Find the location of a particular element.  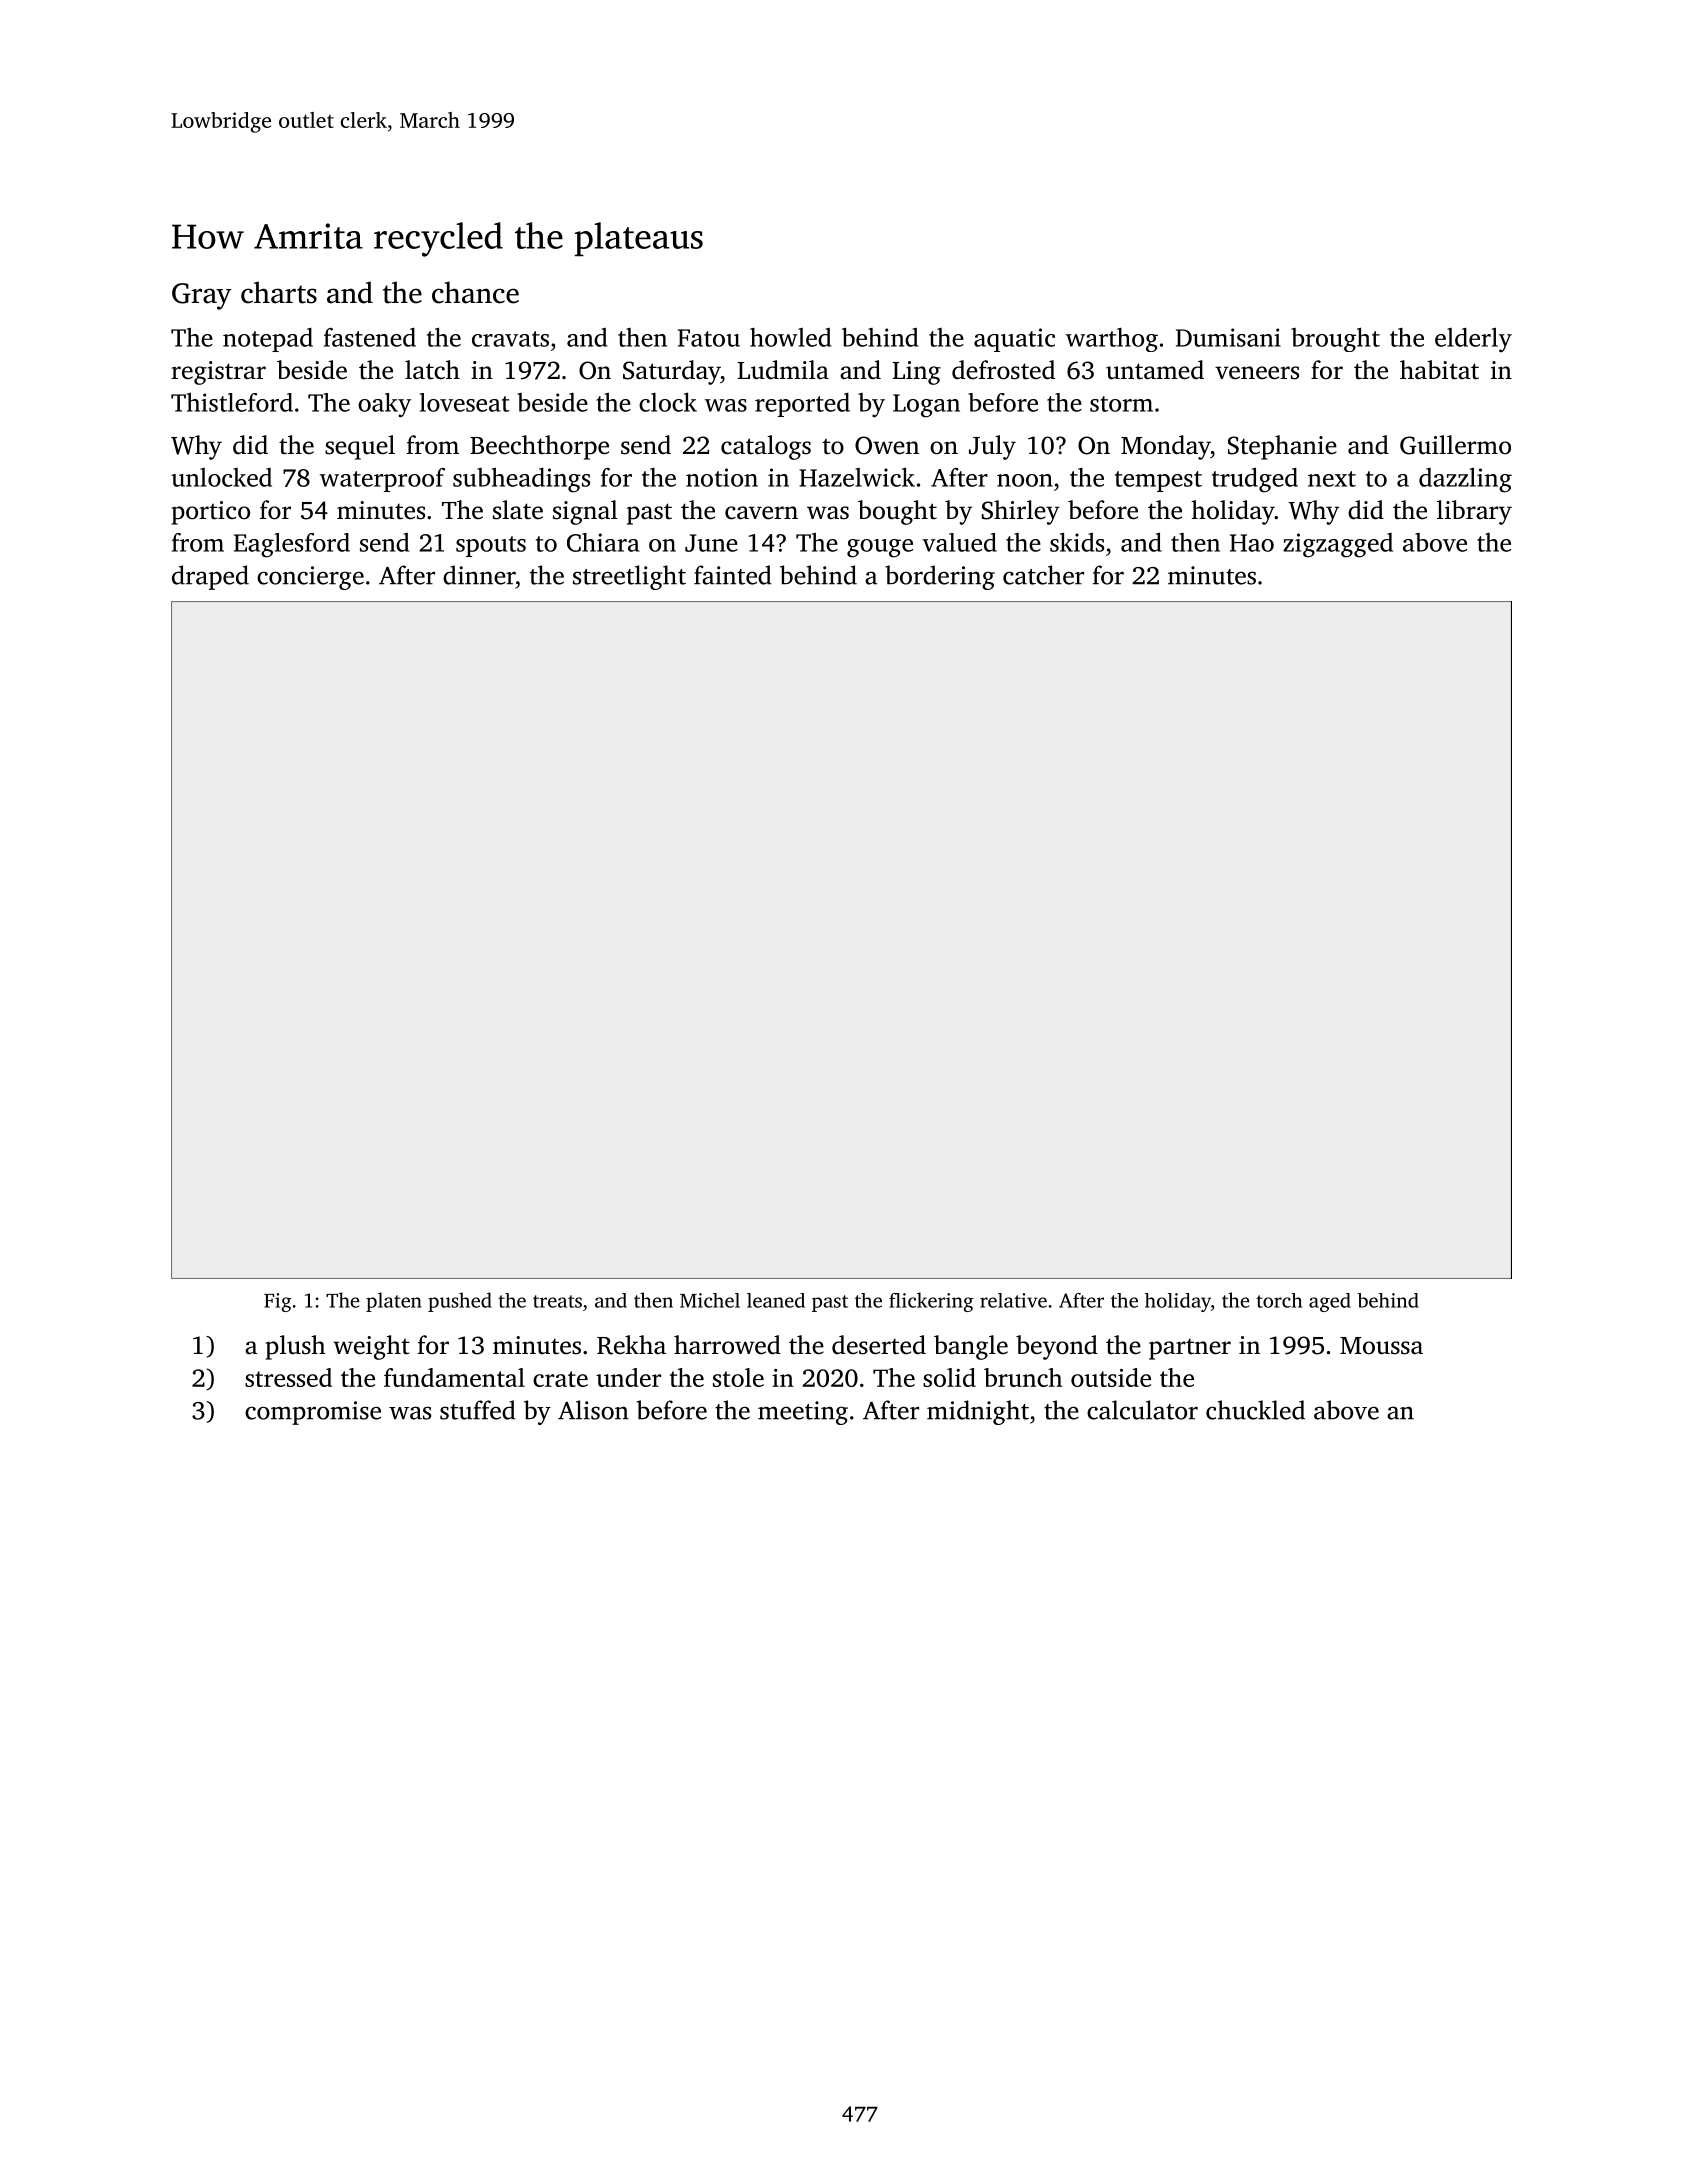

Thistleford is located at coordinates (232, 402).
